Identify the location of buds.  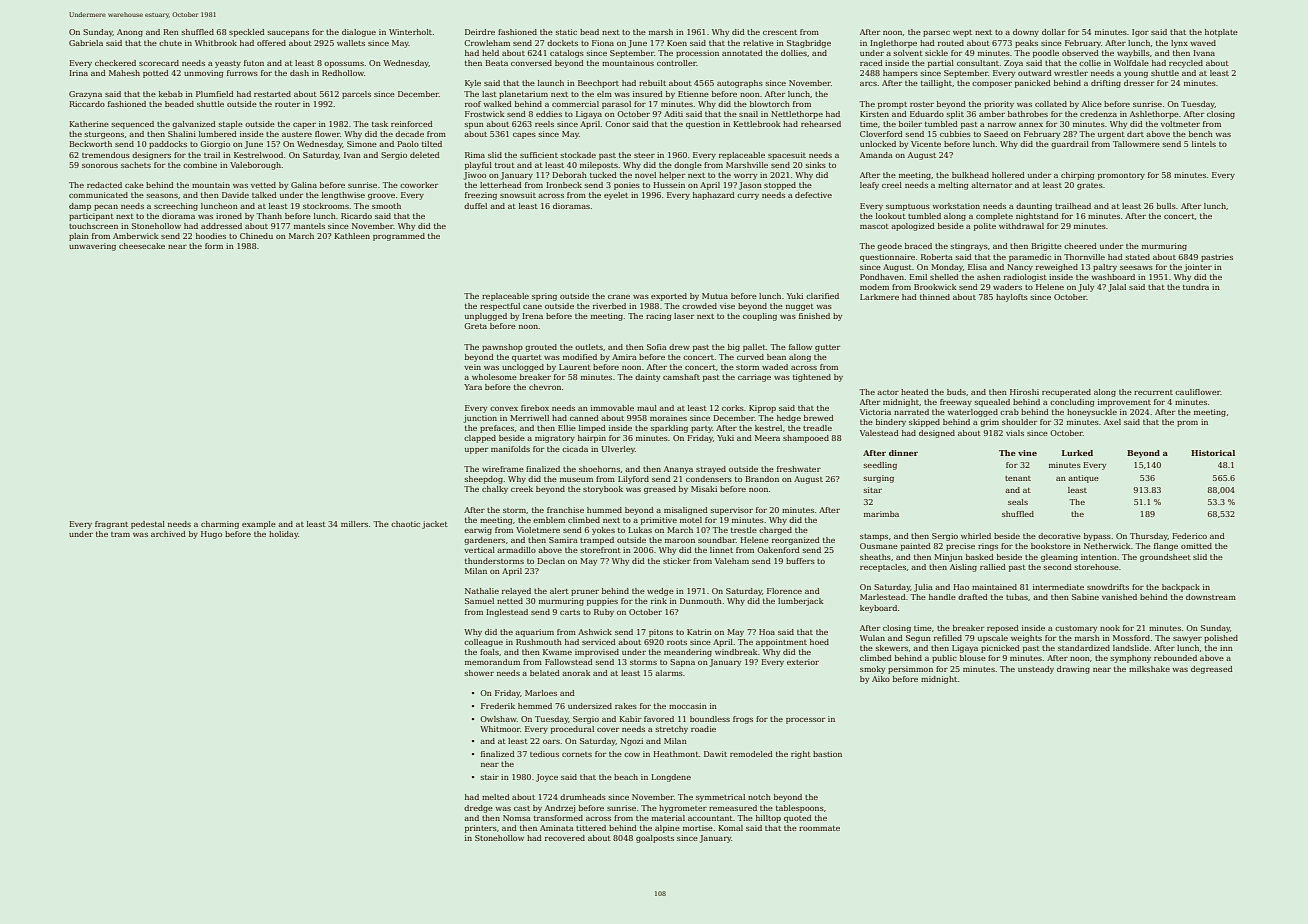
(956, 392).
